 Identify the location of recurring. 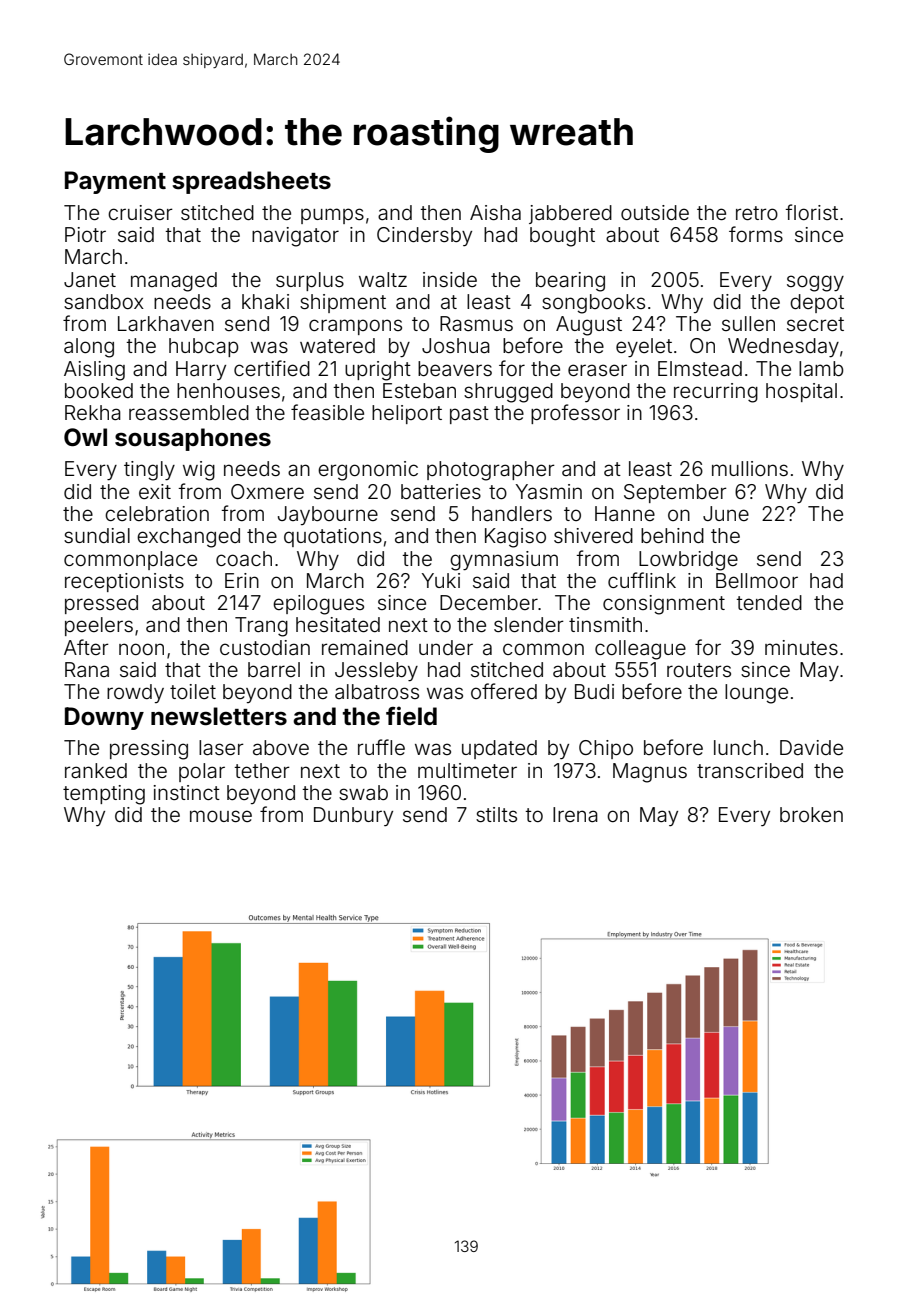
(716, 393).
